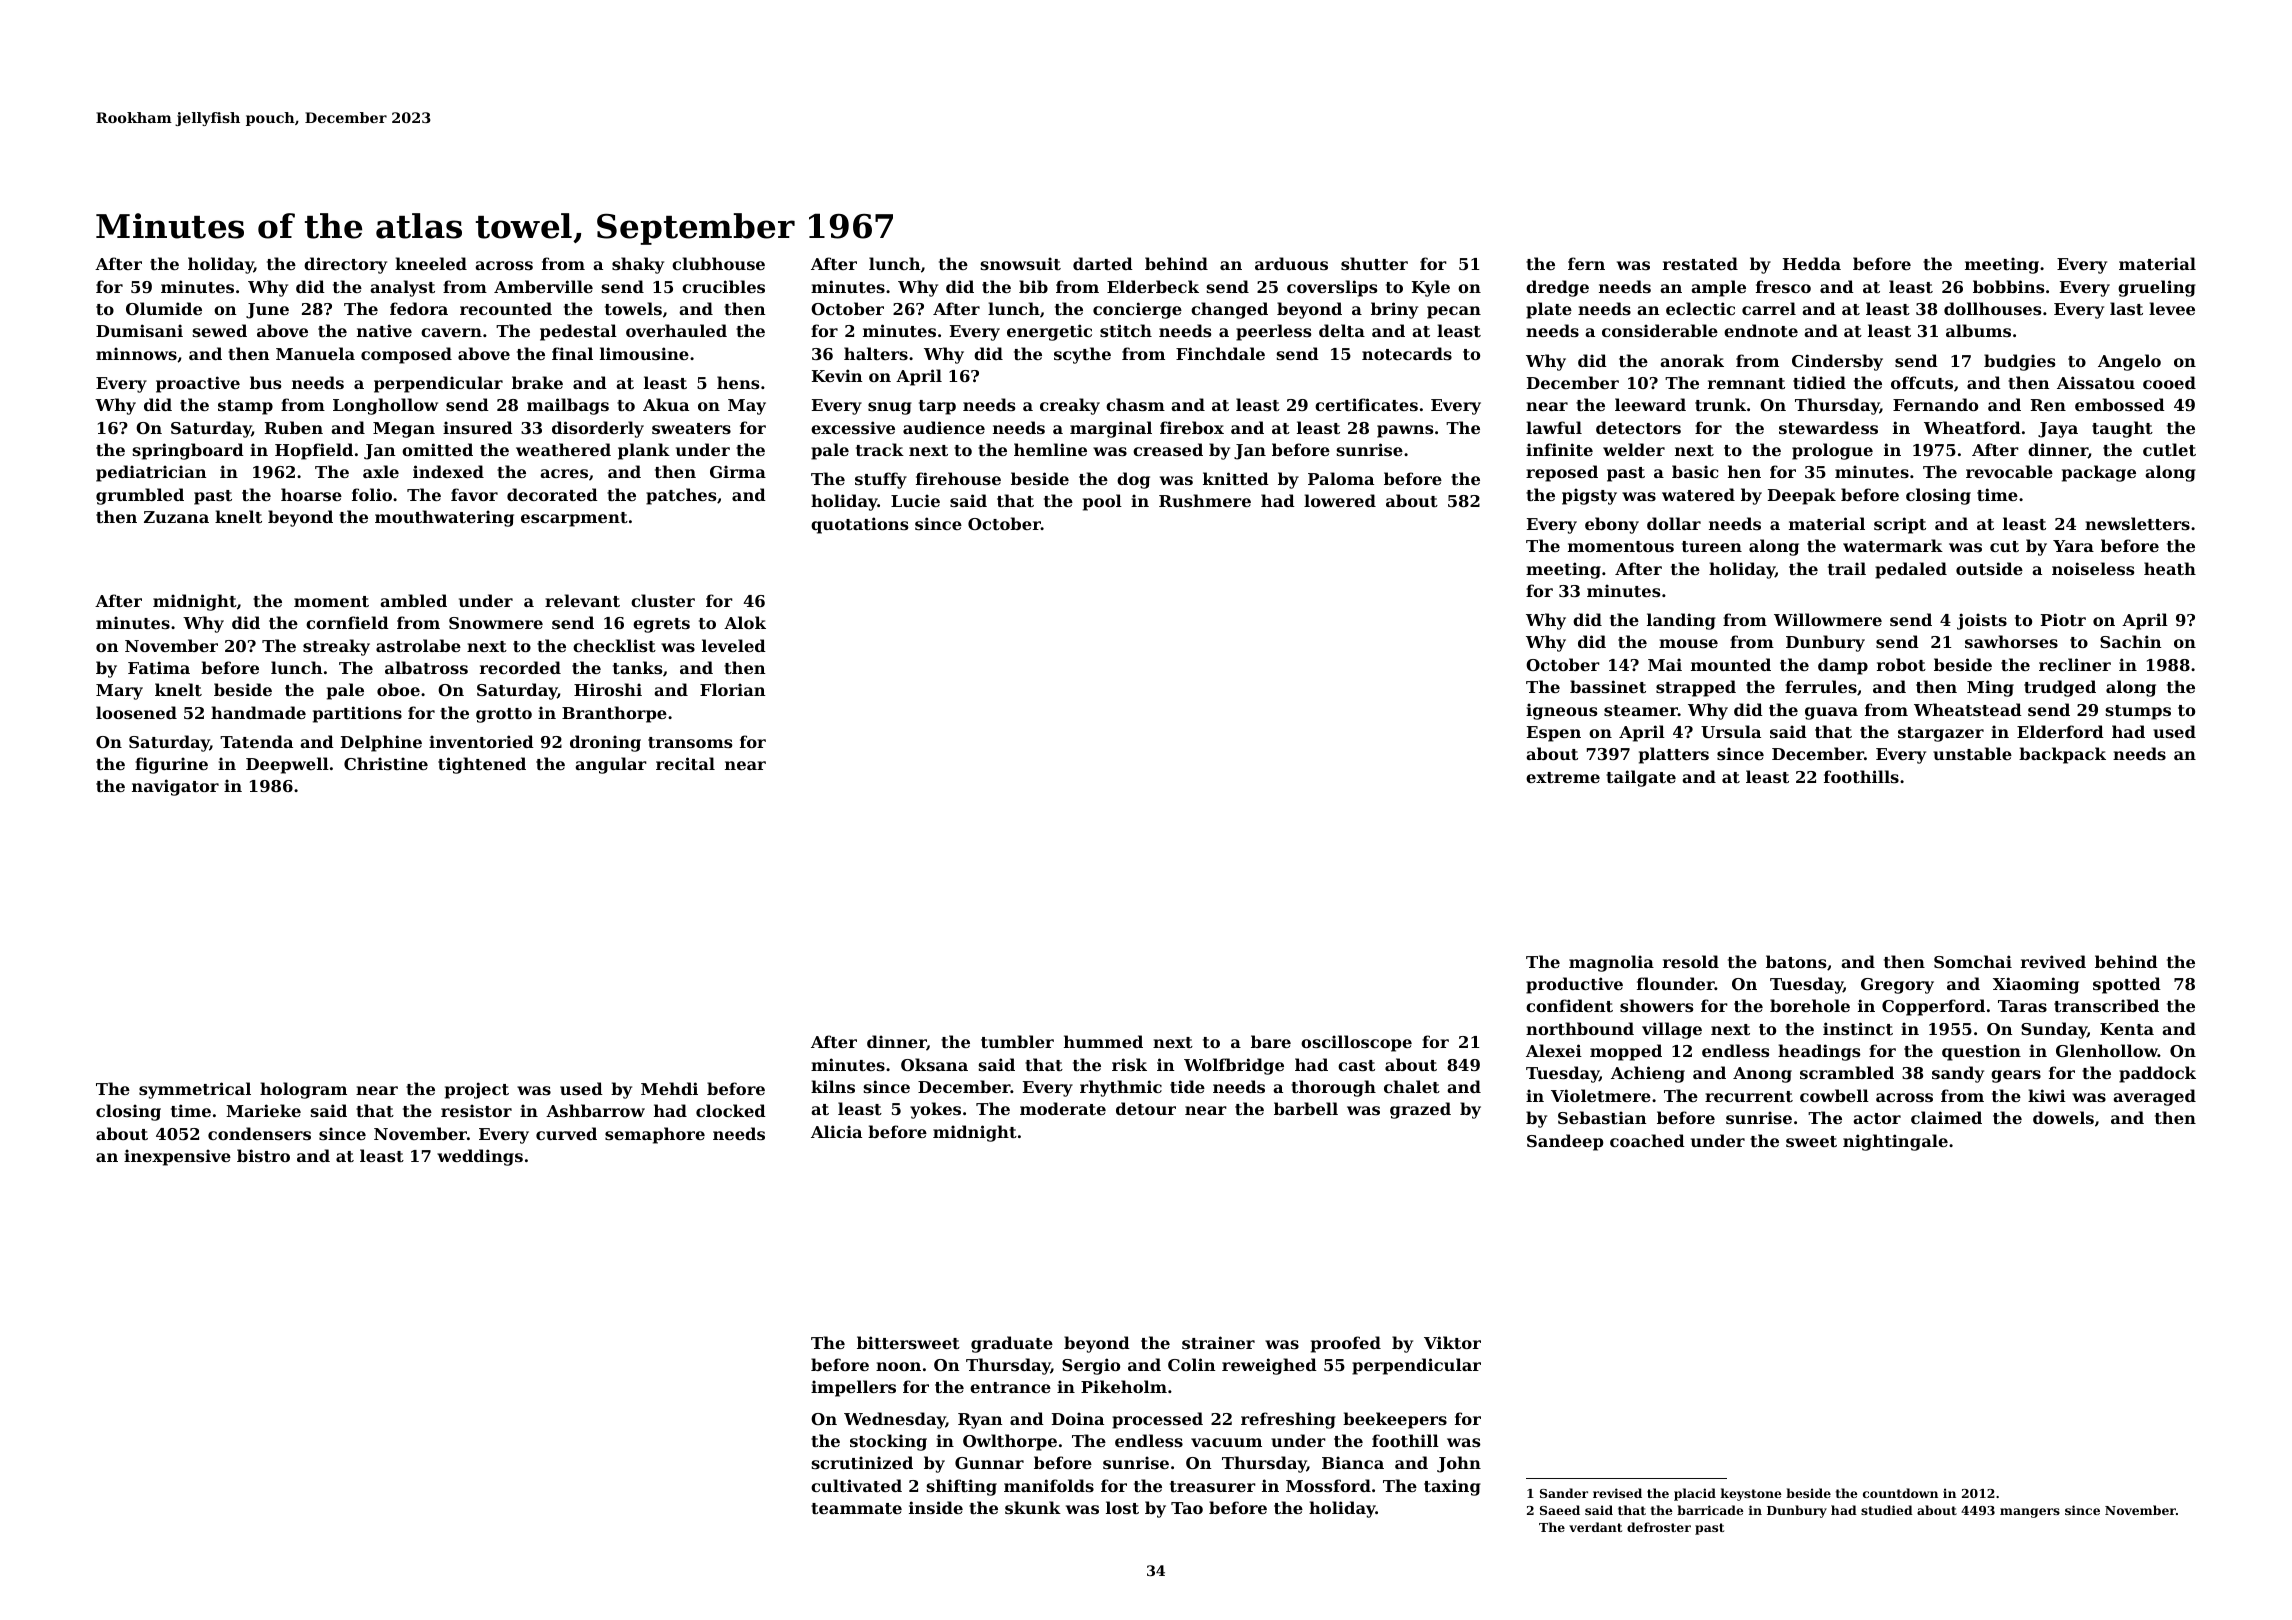 This page has height=1620, width=2292. What do you see at coordinates (451, 332) in the page?
I see `cavern` at bounding box center [451, 332].
